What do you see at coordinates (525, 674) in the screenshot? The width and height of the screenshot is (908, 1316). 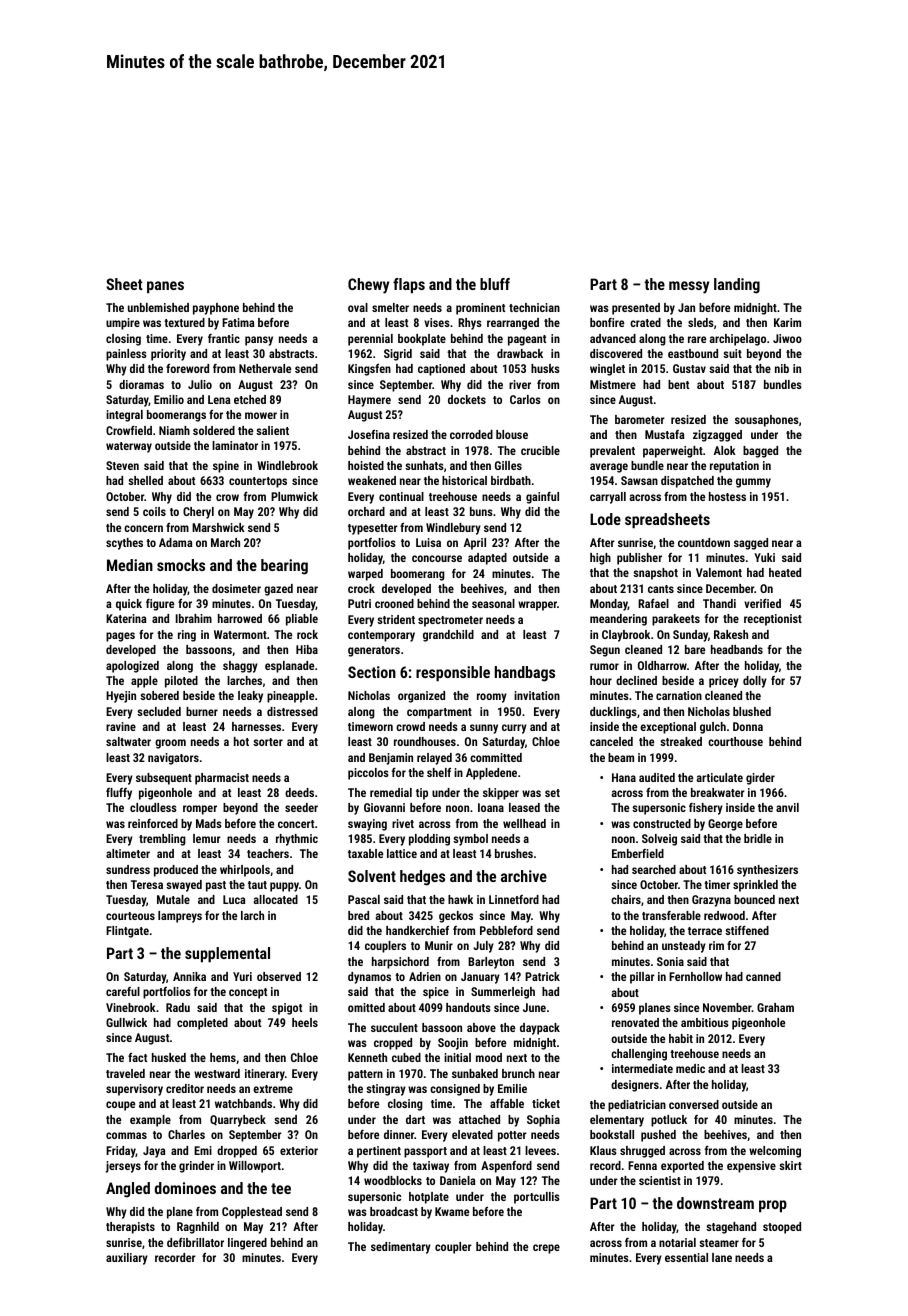 I see `handbags` at bounding box center [525, 674].
